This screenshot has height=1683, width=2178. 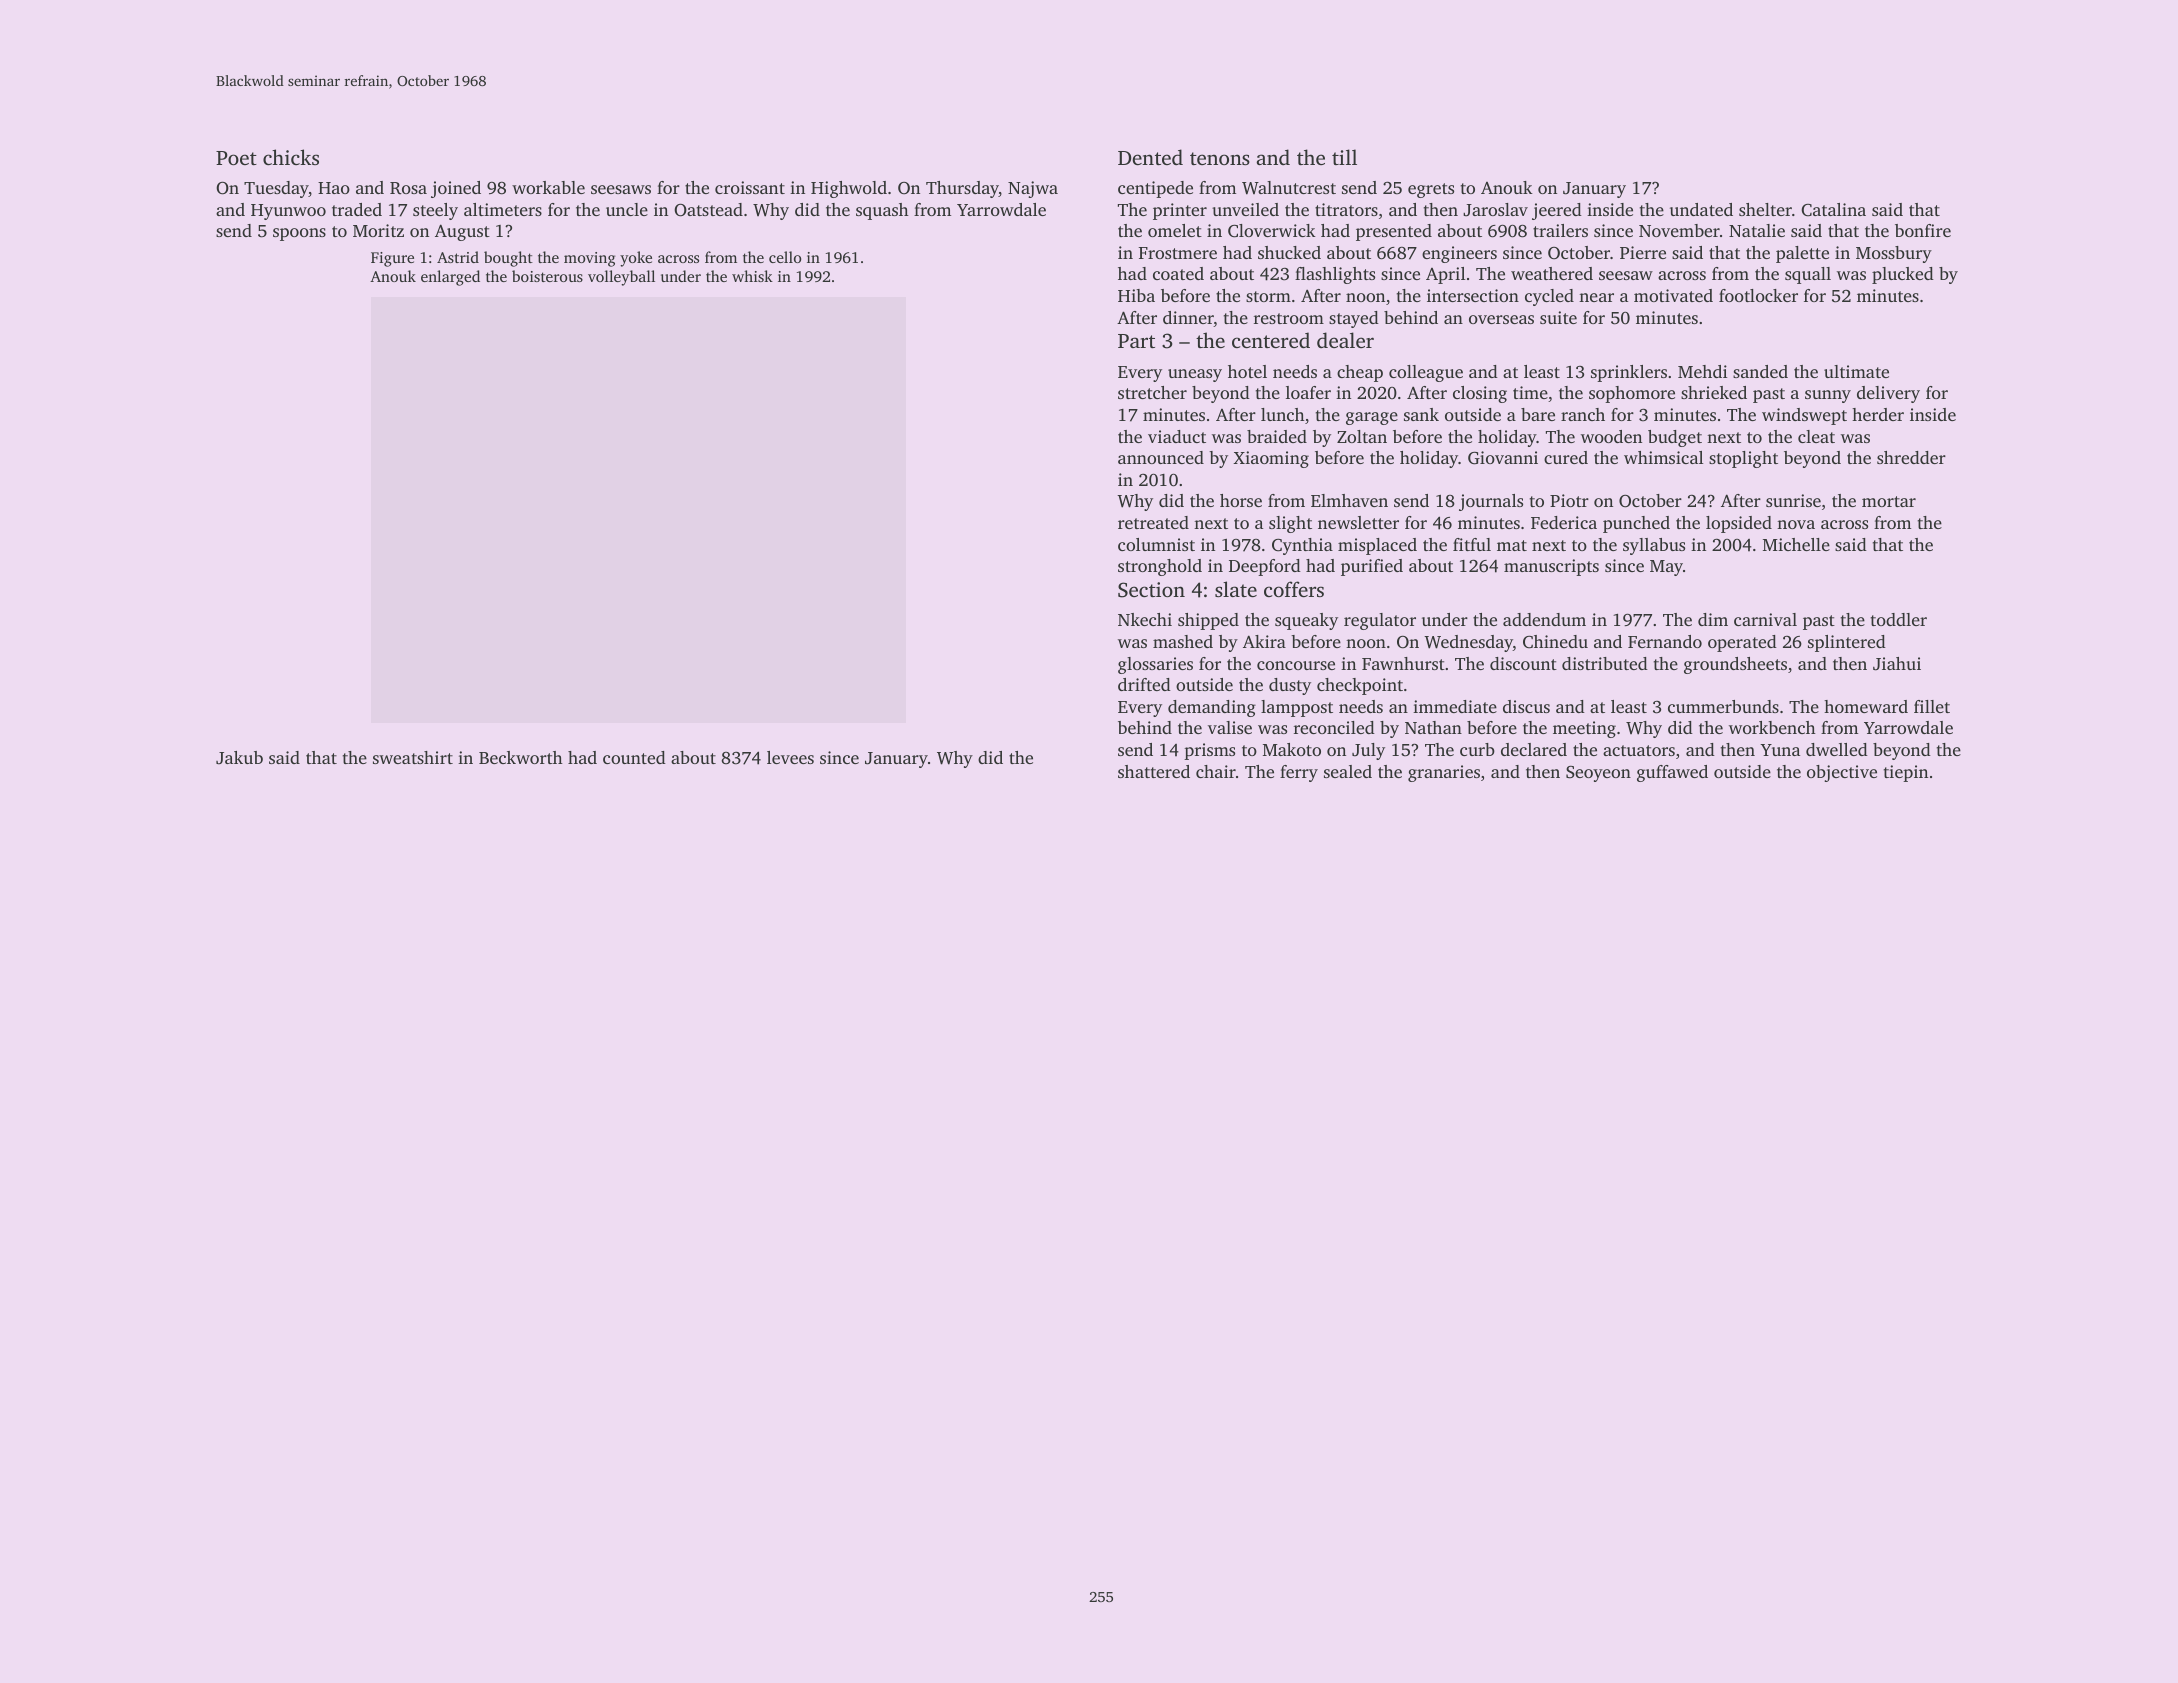 I want to click on workable, so click(x=548, y=187).
